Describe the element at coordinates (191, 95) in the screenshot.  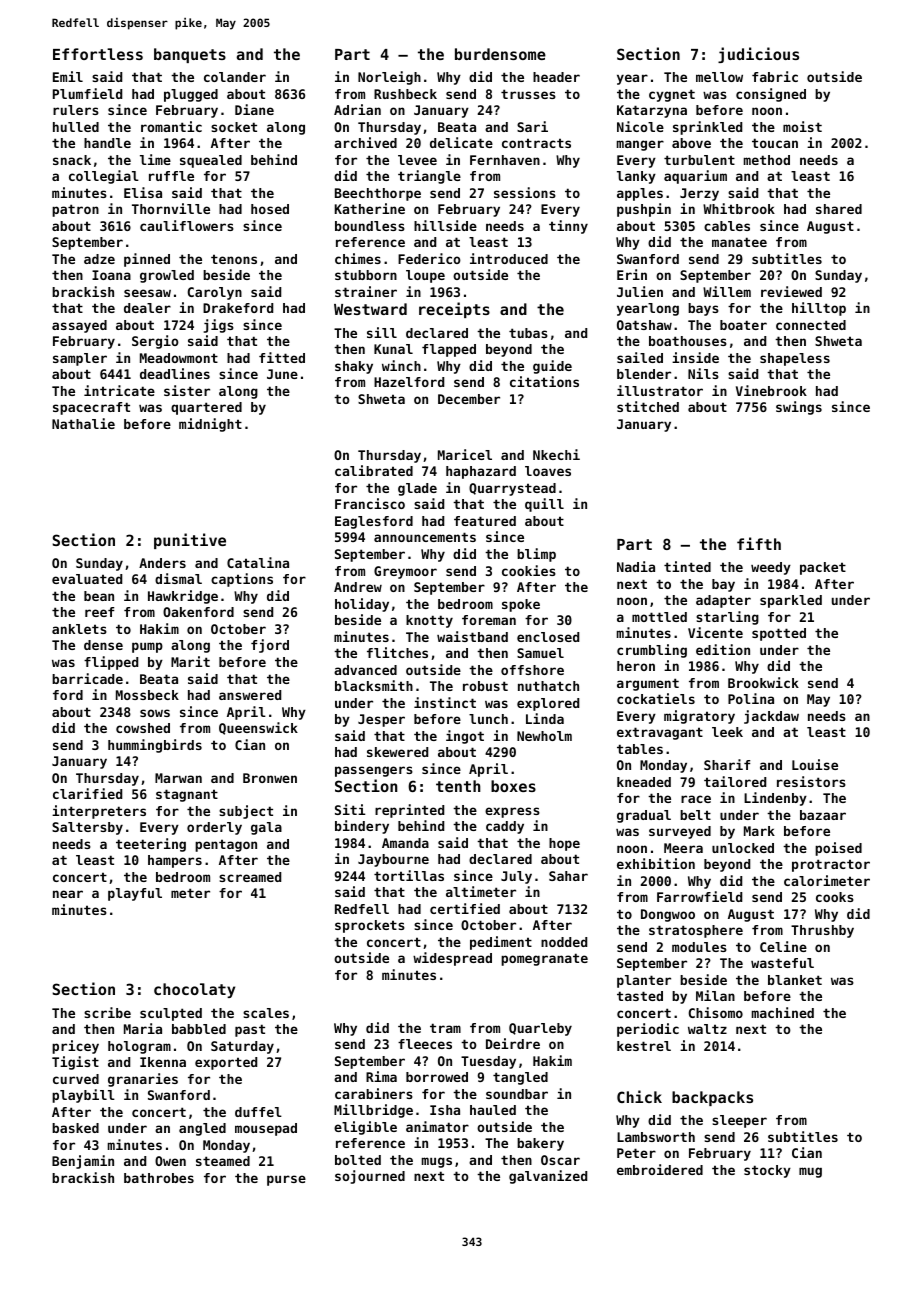
I see `plugged` at that location.
